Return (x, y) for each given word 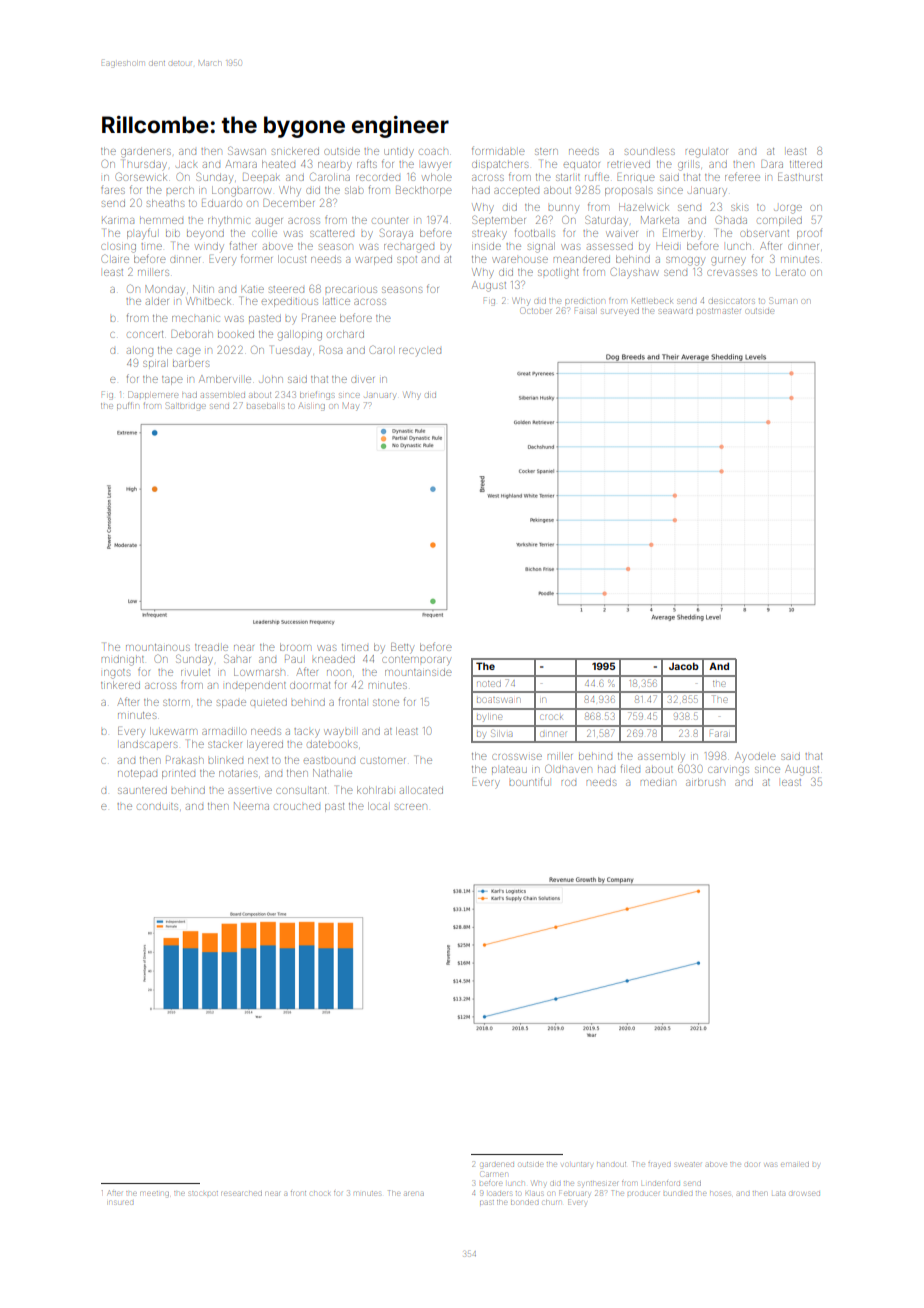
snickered (295, 151)
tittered (806, 164)
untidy (399, 152)
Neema (251, 806)
